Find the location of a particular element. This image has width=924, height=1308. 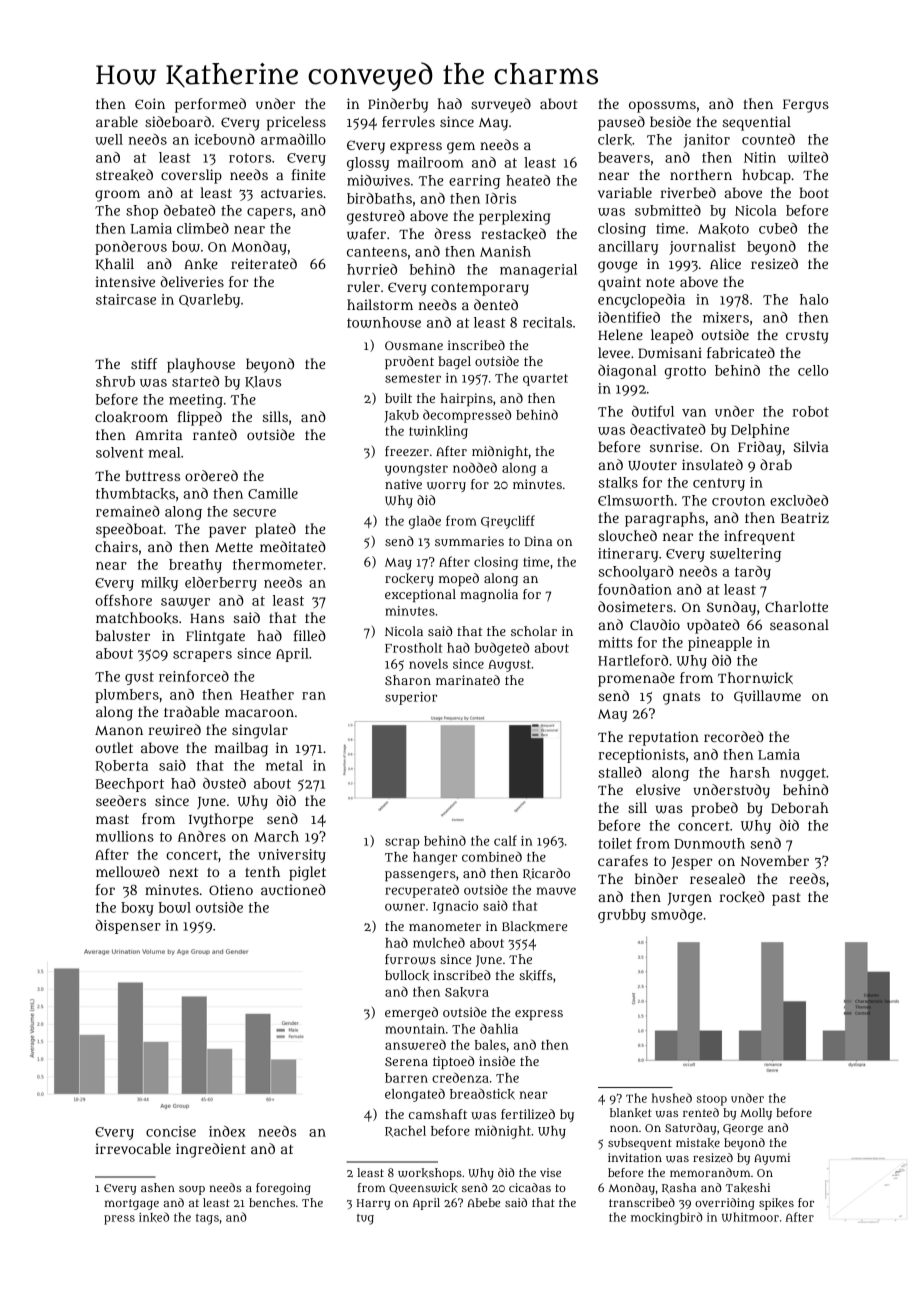

Molly is located at coordinates (756, 1114).
